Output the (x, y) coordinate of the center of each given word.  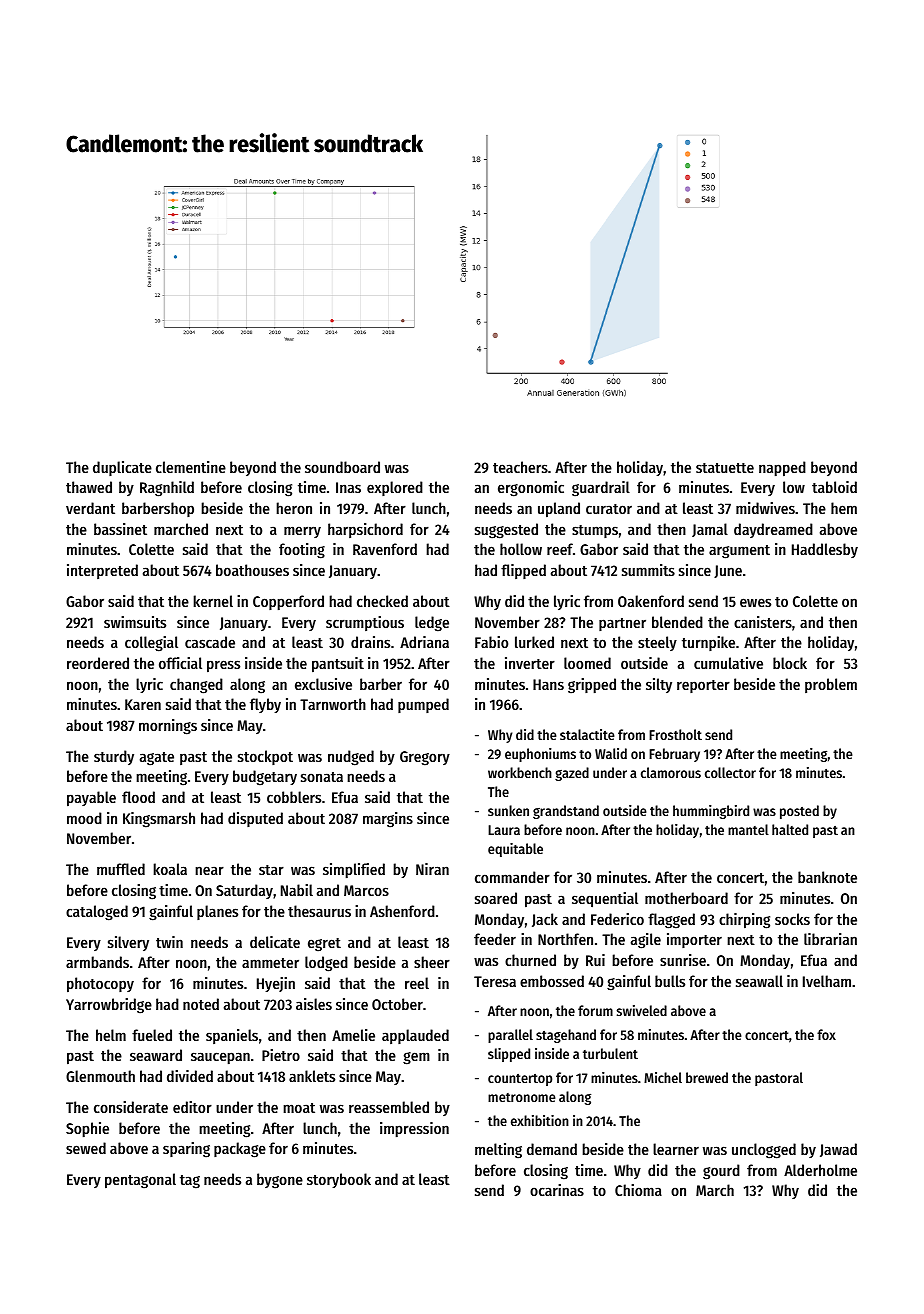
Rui (595, 960)
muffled (121, 869)
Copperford (288, 602)
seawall (759, 981)
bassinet (120, 529)
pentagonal (140, 1181)
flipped (523, 571)
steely (657, 643)
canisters (763, 622)
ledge (432, 624)
